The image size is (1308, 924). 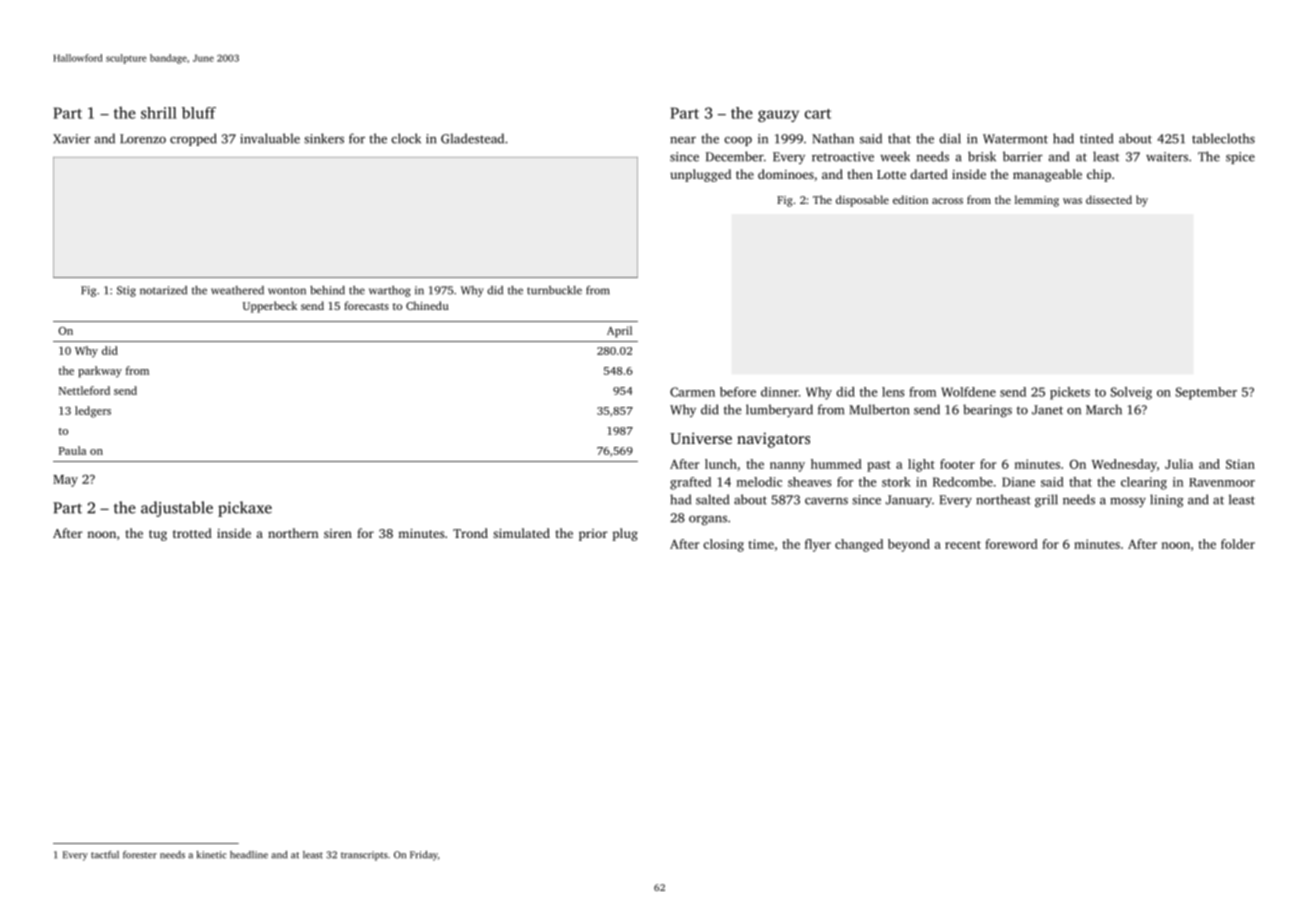 What do you see at coordinates (93, 412) in the page?
I see `ledgers` at bounding box center [93, 412].
